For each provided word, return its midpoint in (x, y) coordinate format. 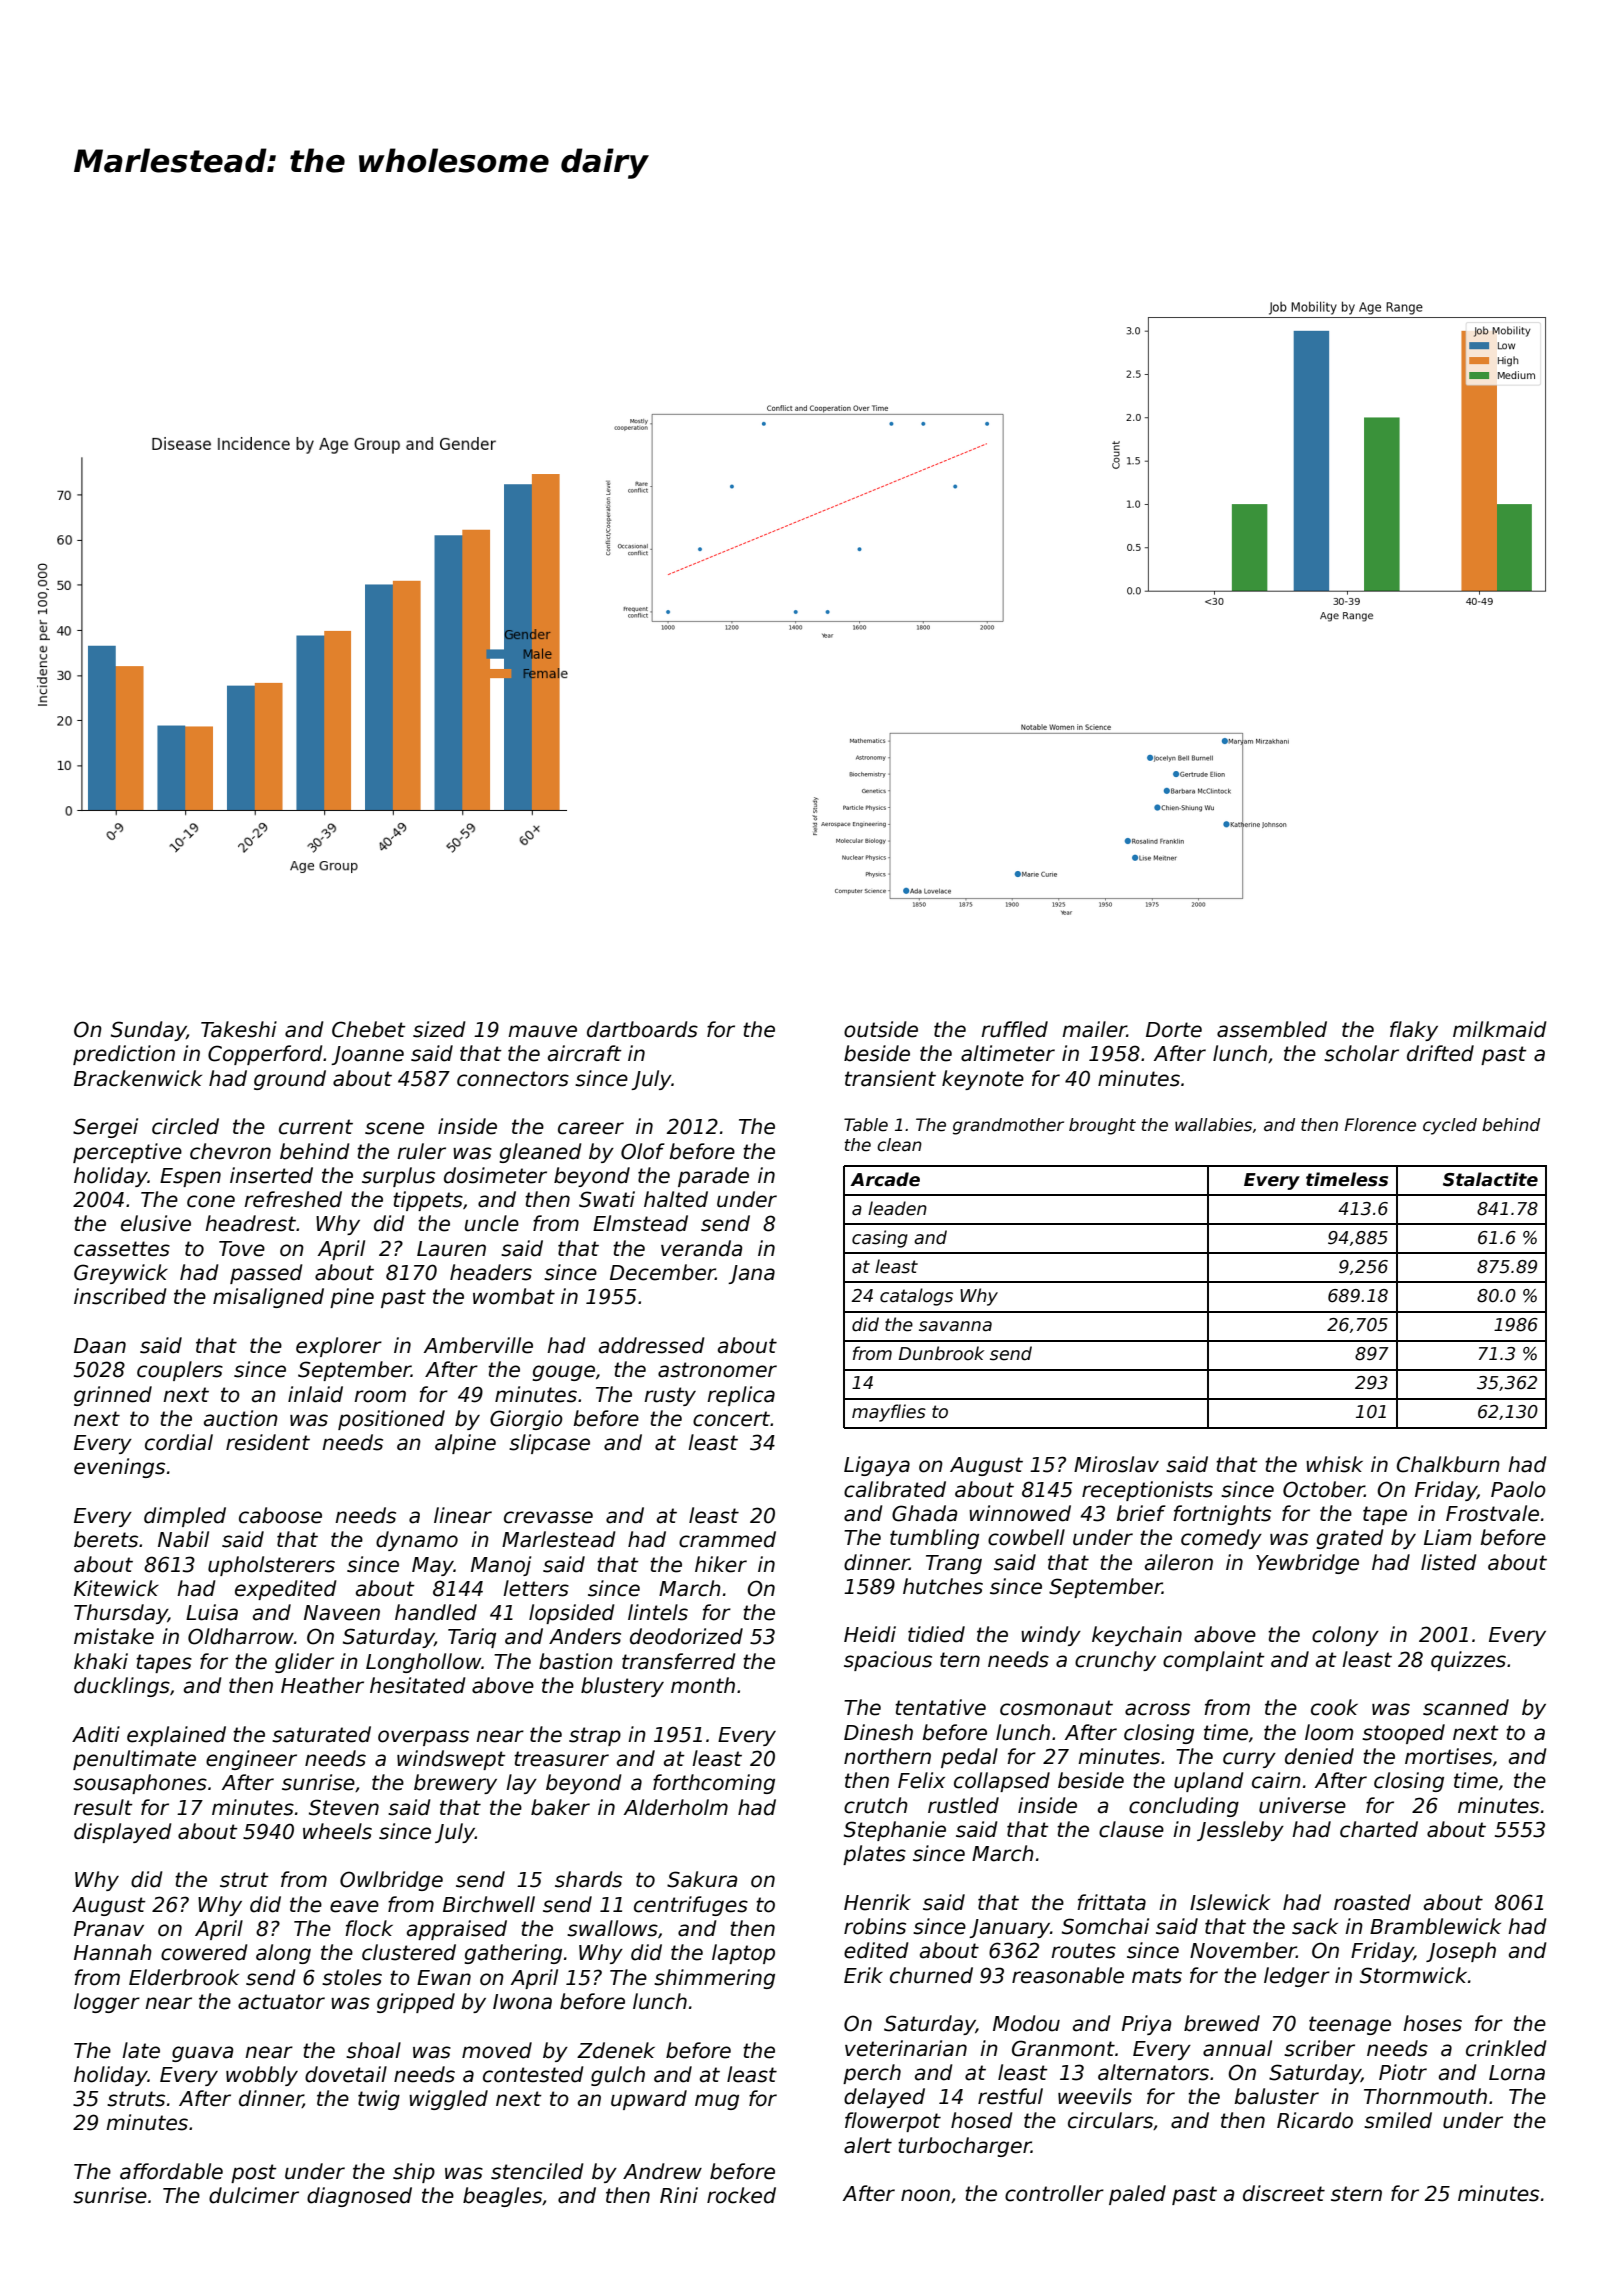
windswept (451, 1760)
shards (588, 1879)
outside (881, 1029)
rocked (741, 2195)
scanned (1466, 1707)
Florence (1380, 1125)
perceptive (127, 1153)
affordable (171, 2171)
